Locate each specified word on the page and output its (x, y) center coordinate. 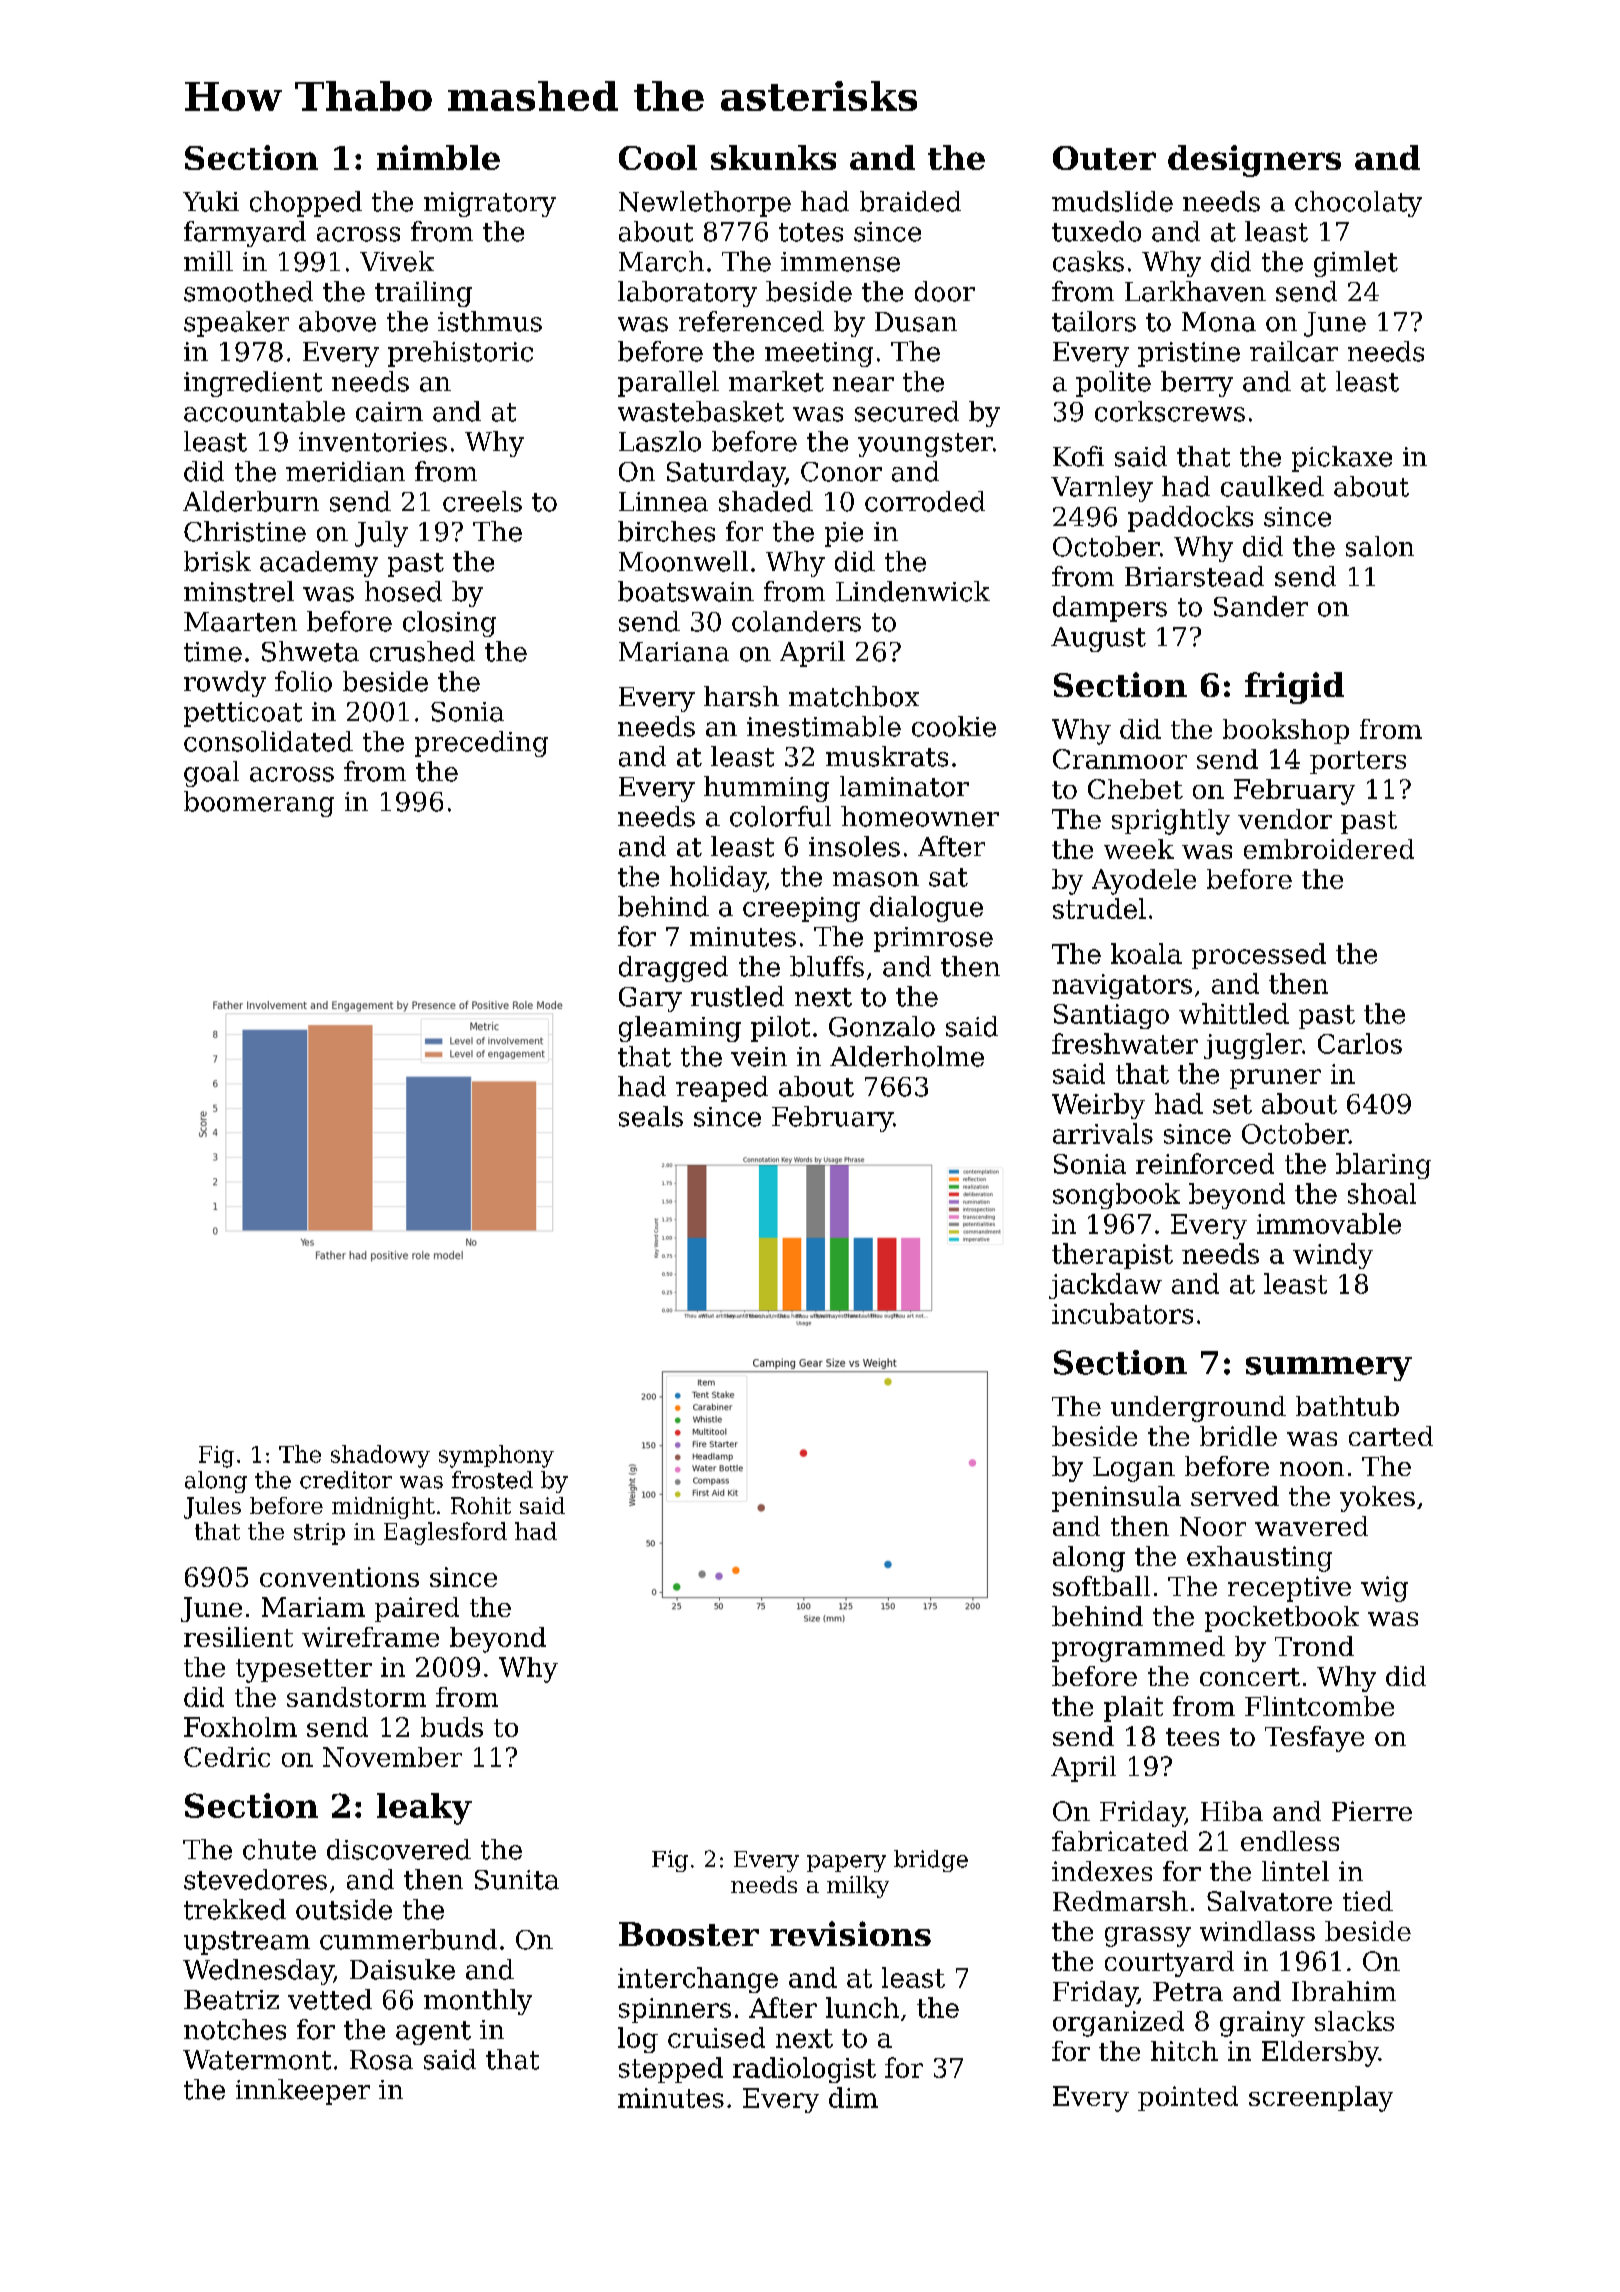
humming (766, 789)
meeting (819, 354)
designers (1254, 161)
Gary (650, 999)
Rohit (481, 1505)
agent (433, 2033)
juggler (1253, 1046)
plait (1133, 1709)
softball (1101, 1586)
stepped (671, 2070)
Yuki (211, 201)
